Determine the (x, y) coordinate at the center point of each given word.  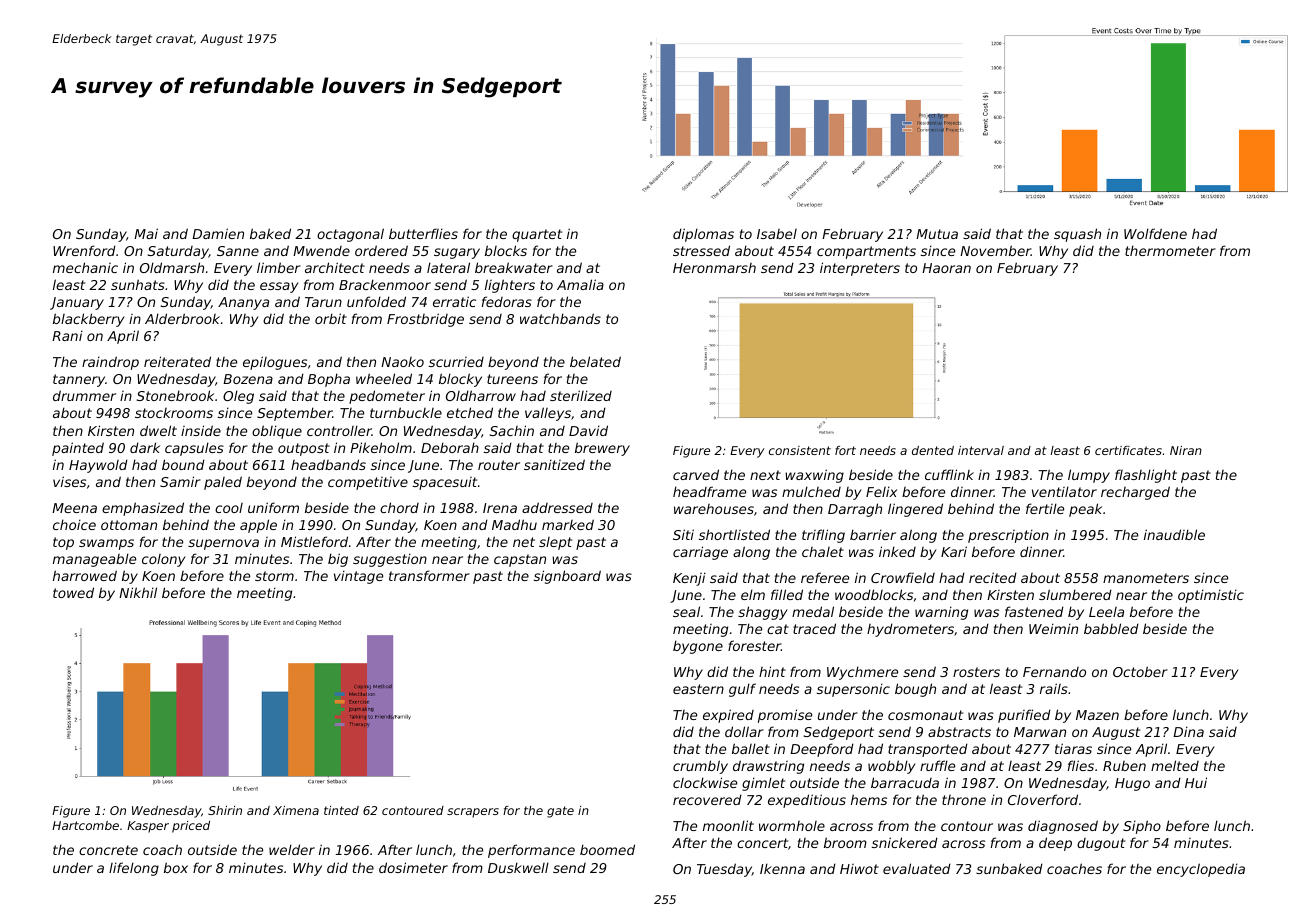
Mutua (937, 234)
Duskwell (518, 867)
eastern (698, 689)
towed (73, 592)
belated (595, 361)
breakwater (514, 267)
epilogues (275, 363)
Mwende (321, 251)
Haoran (946, 268)
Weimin (1053, 628)
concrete (108, 850)
